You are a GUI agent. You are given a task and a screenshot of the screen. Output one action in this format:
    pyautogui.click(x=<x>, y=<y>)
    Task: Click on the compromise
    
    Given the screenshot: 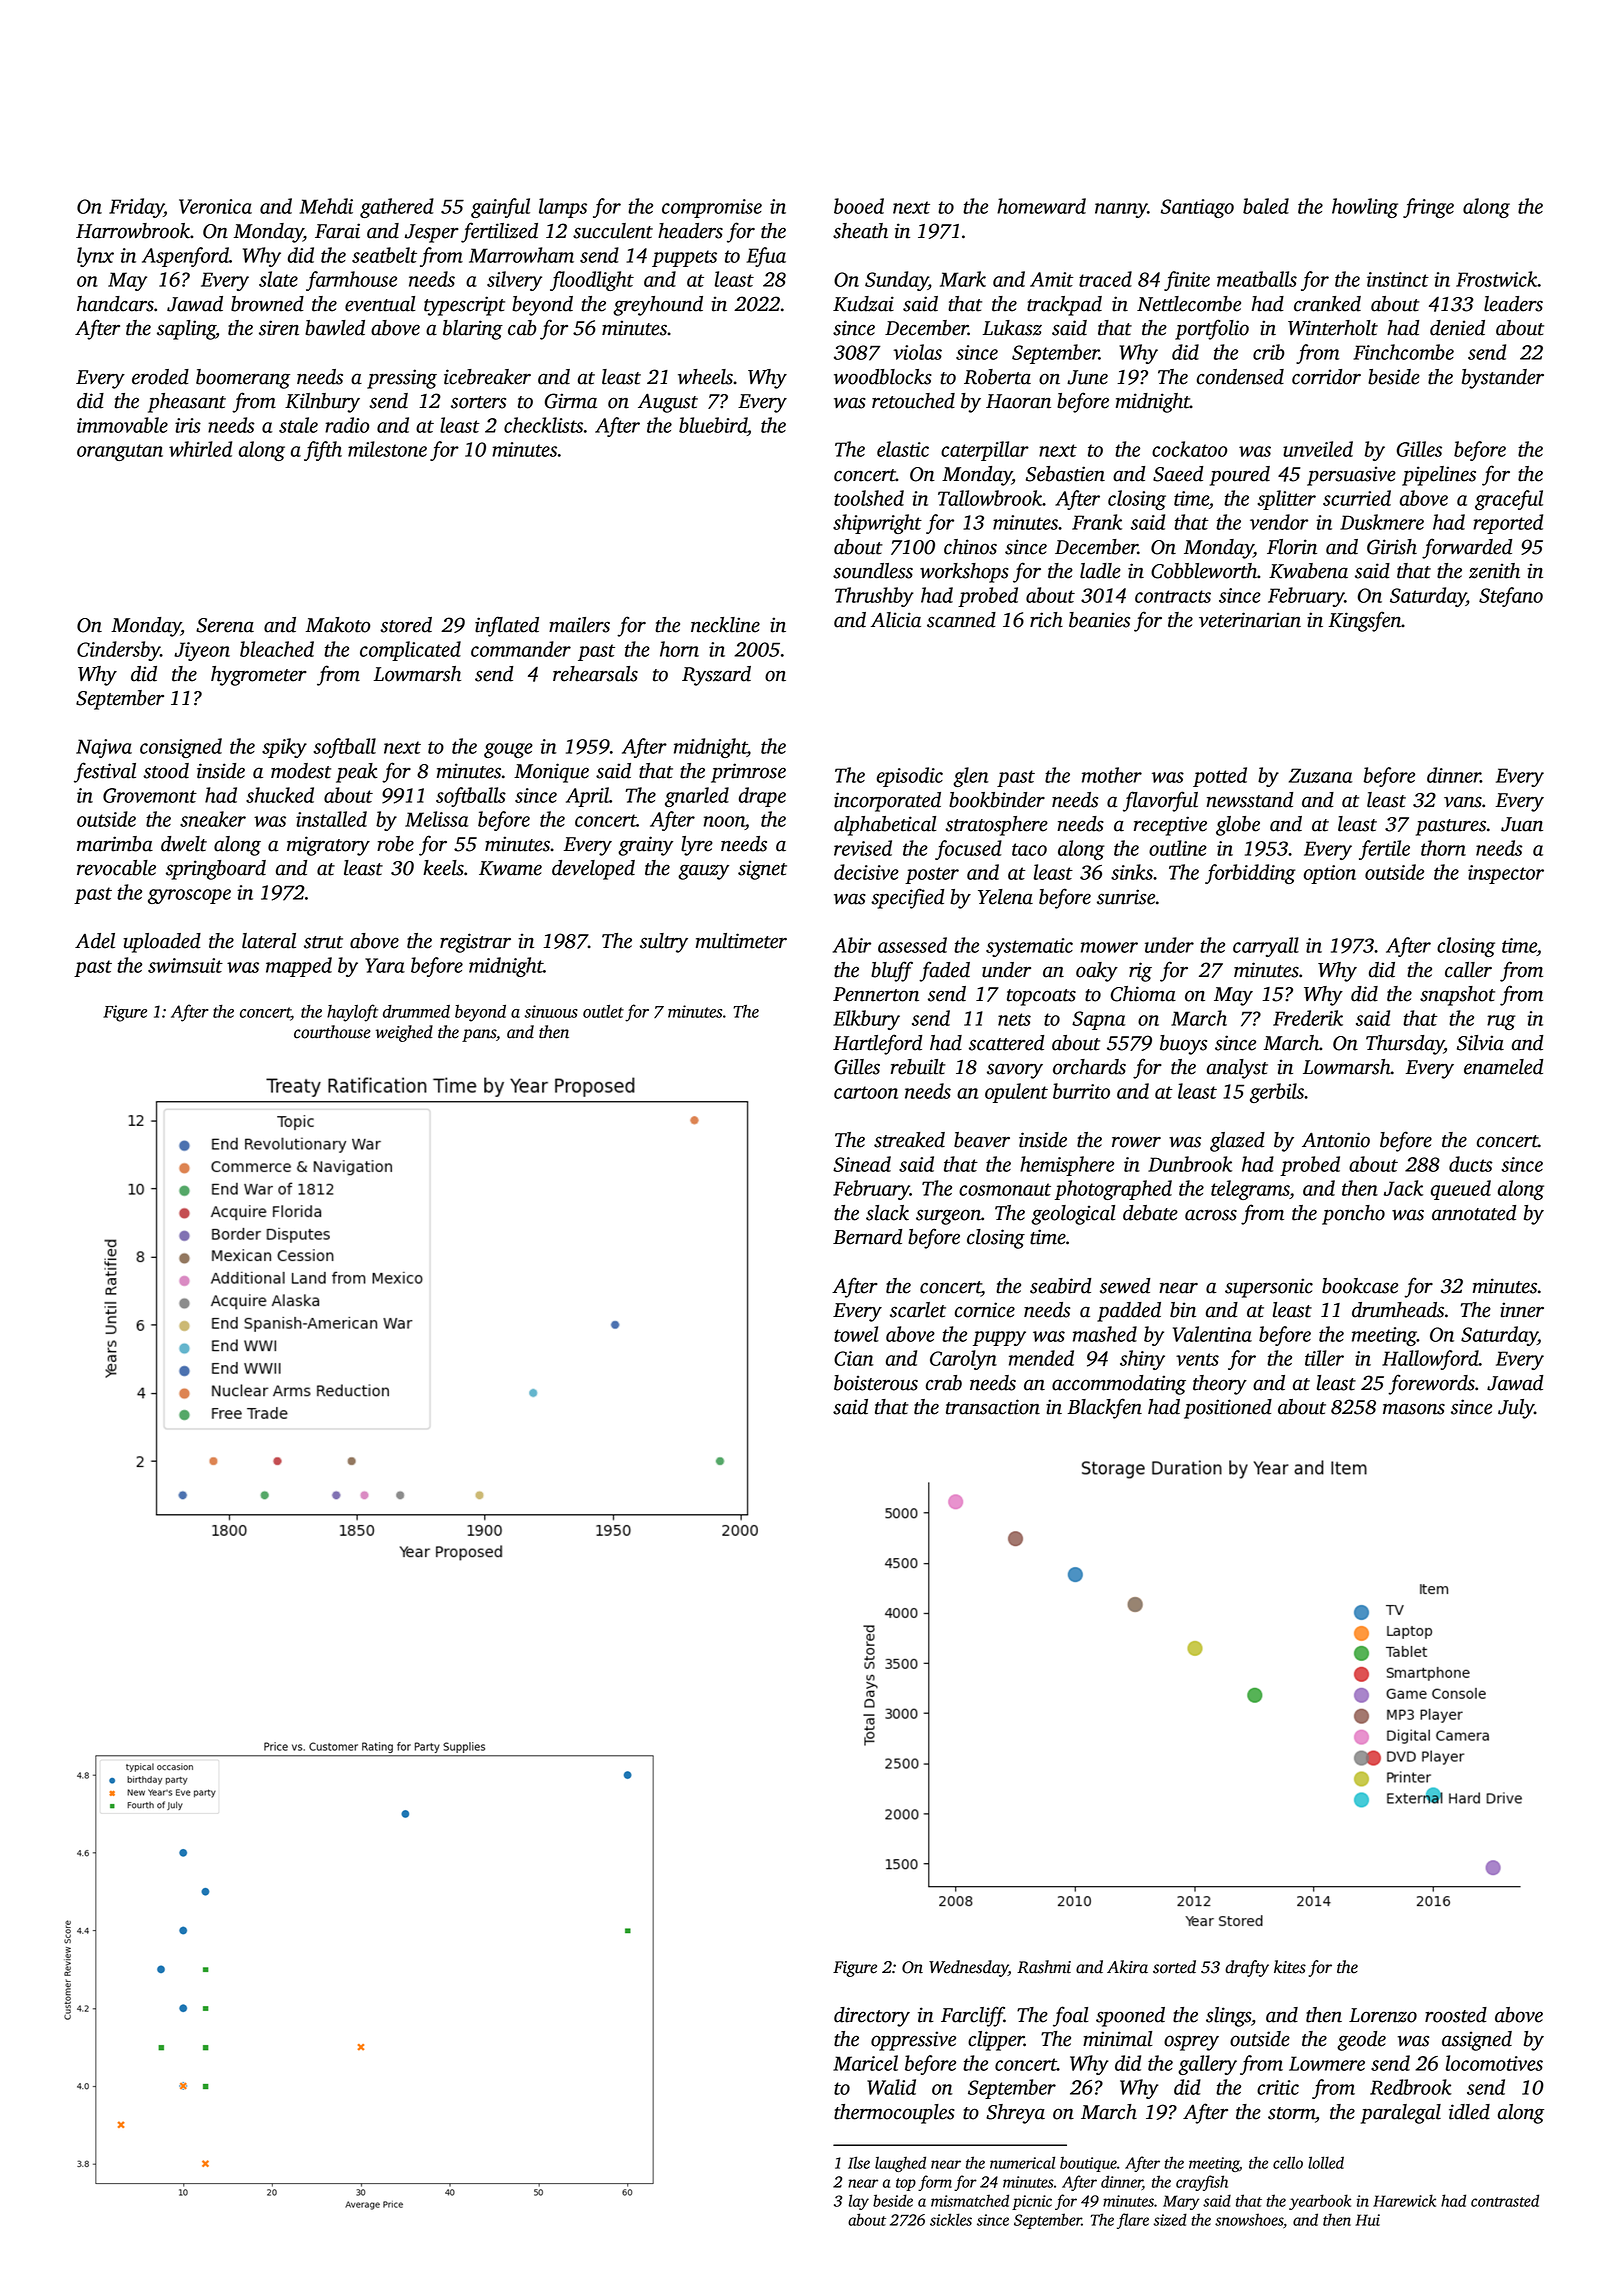 What is the action you would take?
    pyautogui.click(x=712, y=208)
